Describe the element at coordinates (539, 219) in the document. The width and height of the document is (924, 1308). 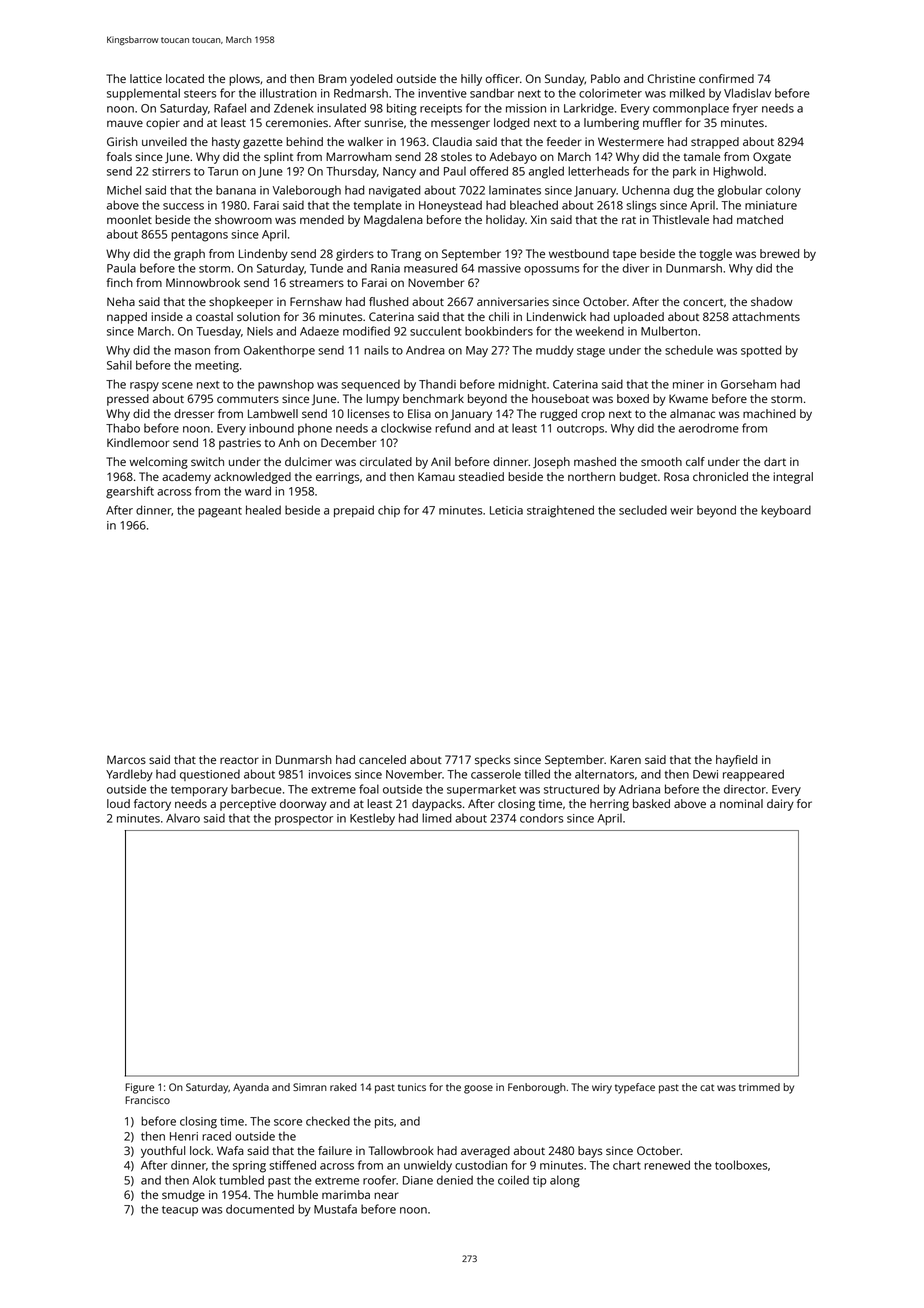
I see `Xin` at that location.
